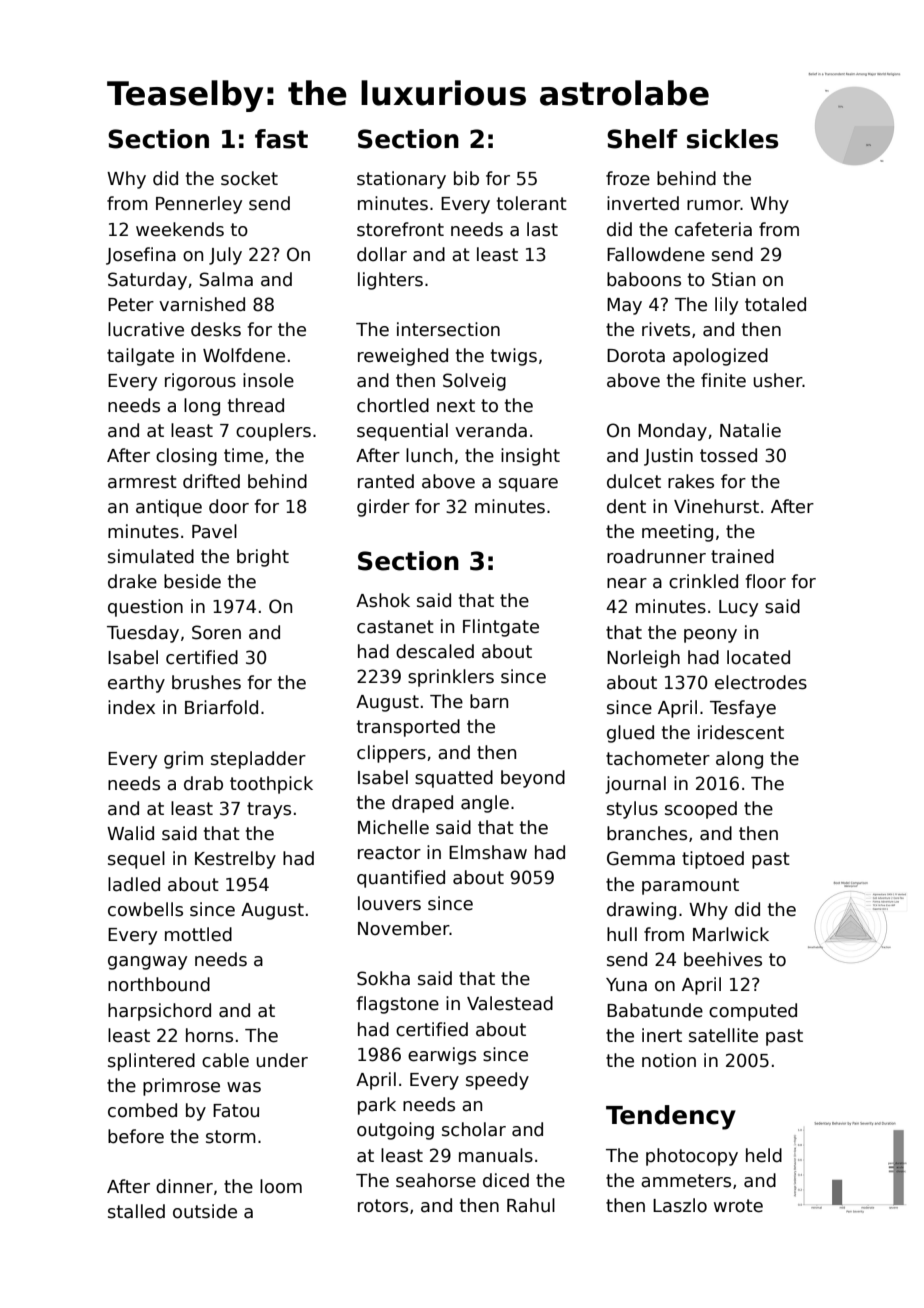  I want to click on paramount, so click(690, 886).
